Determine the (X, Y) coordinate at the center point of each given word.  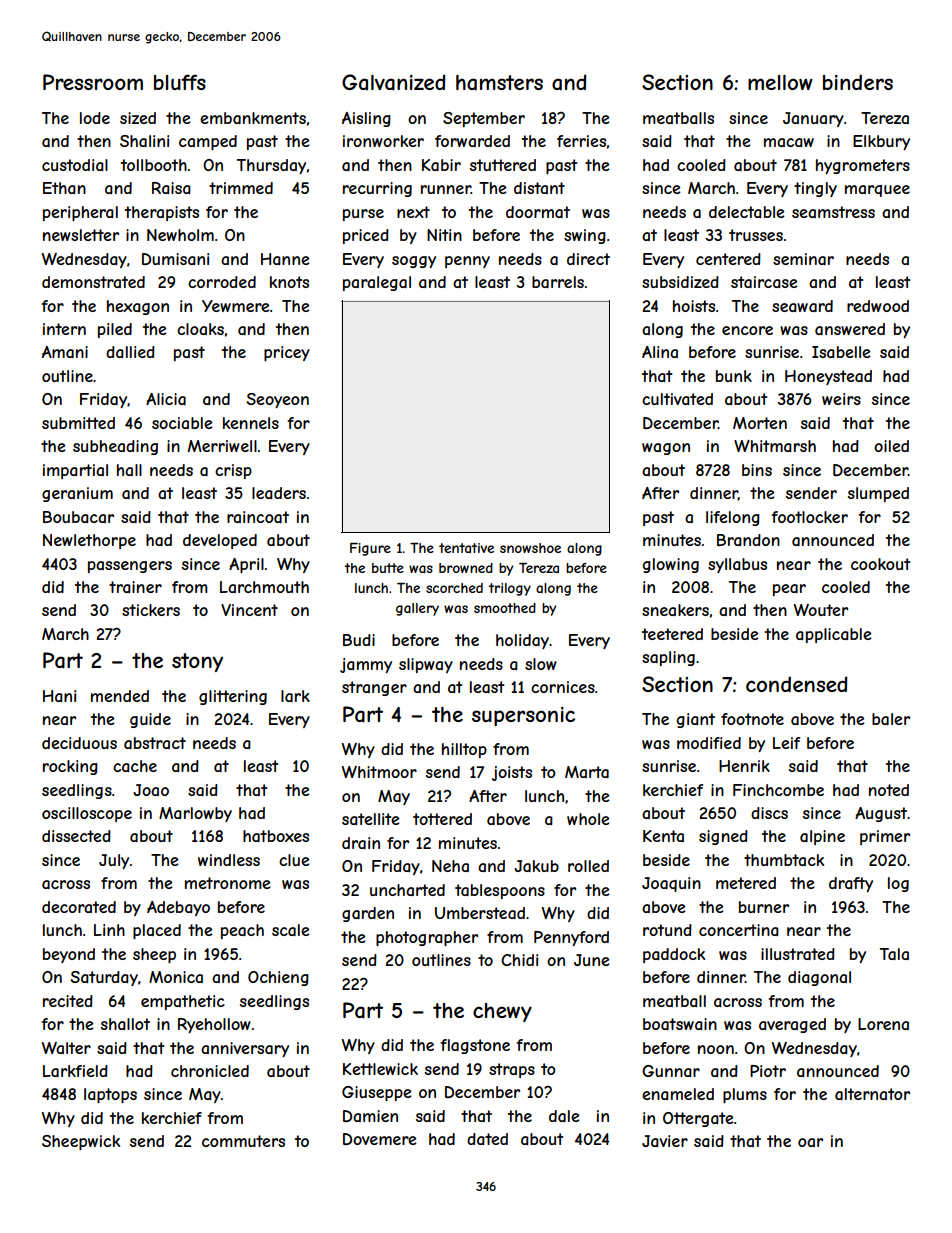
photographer (427, 938)
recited (68, 1001)
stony (197, 662)
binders (858, 82)
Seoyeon (277, 400)
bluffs (180, 82)
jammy (366, 665)
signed (723, 837)
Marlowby (195, 814)
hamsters (499, 83)
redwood (878, 306)
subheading (115, 447)
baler (891, 719)
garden (368, 914)
